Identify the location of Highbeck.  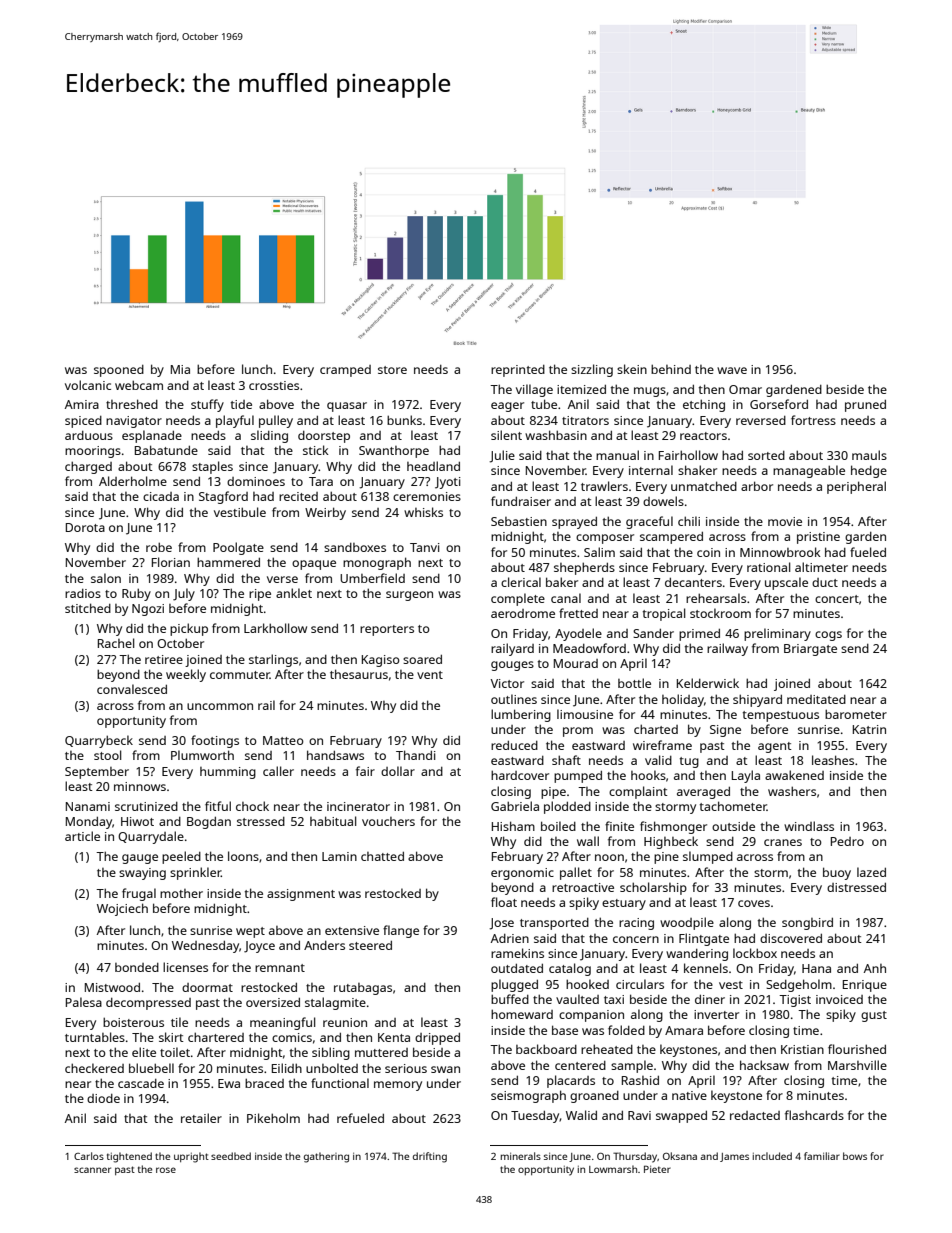
(671, 842).
